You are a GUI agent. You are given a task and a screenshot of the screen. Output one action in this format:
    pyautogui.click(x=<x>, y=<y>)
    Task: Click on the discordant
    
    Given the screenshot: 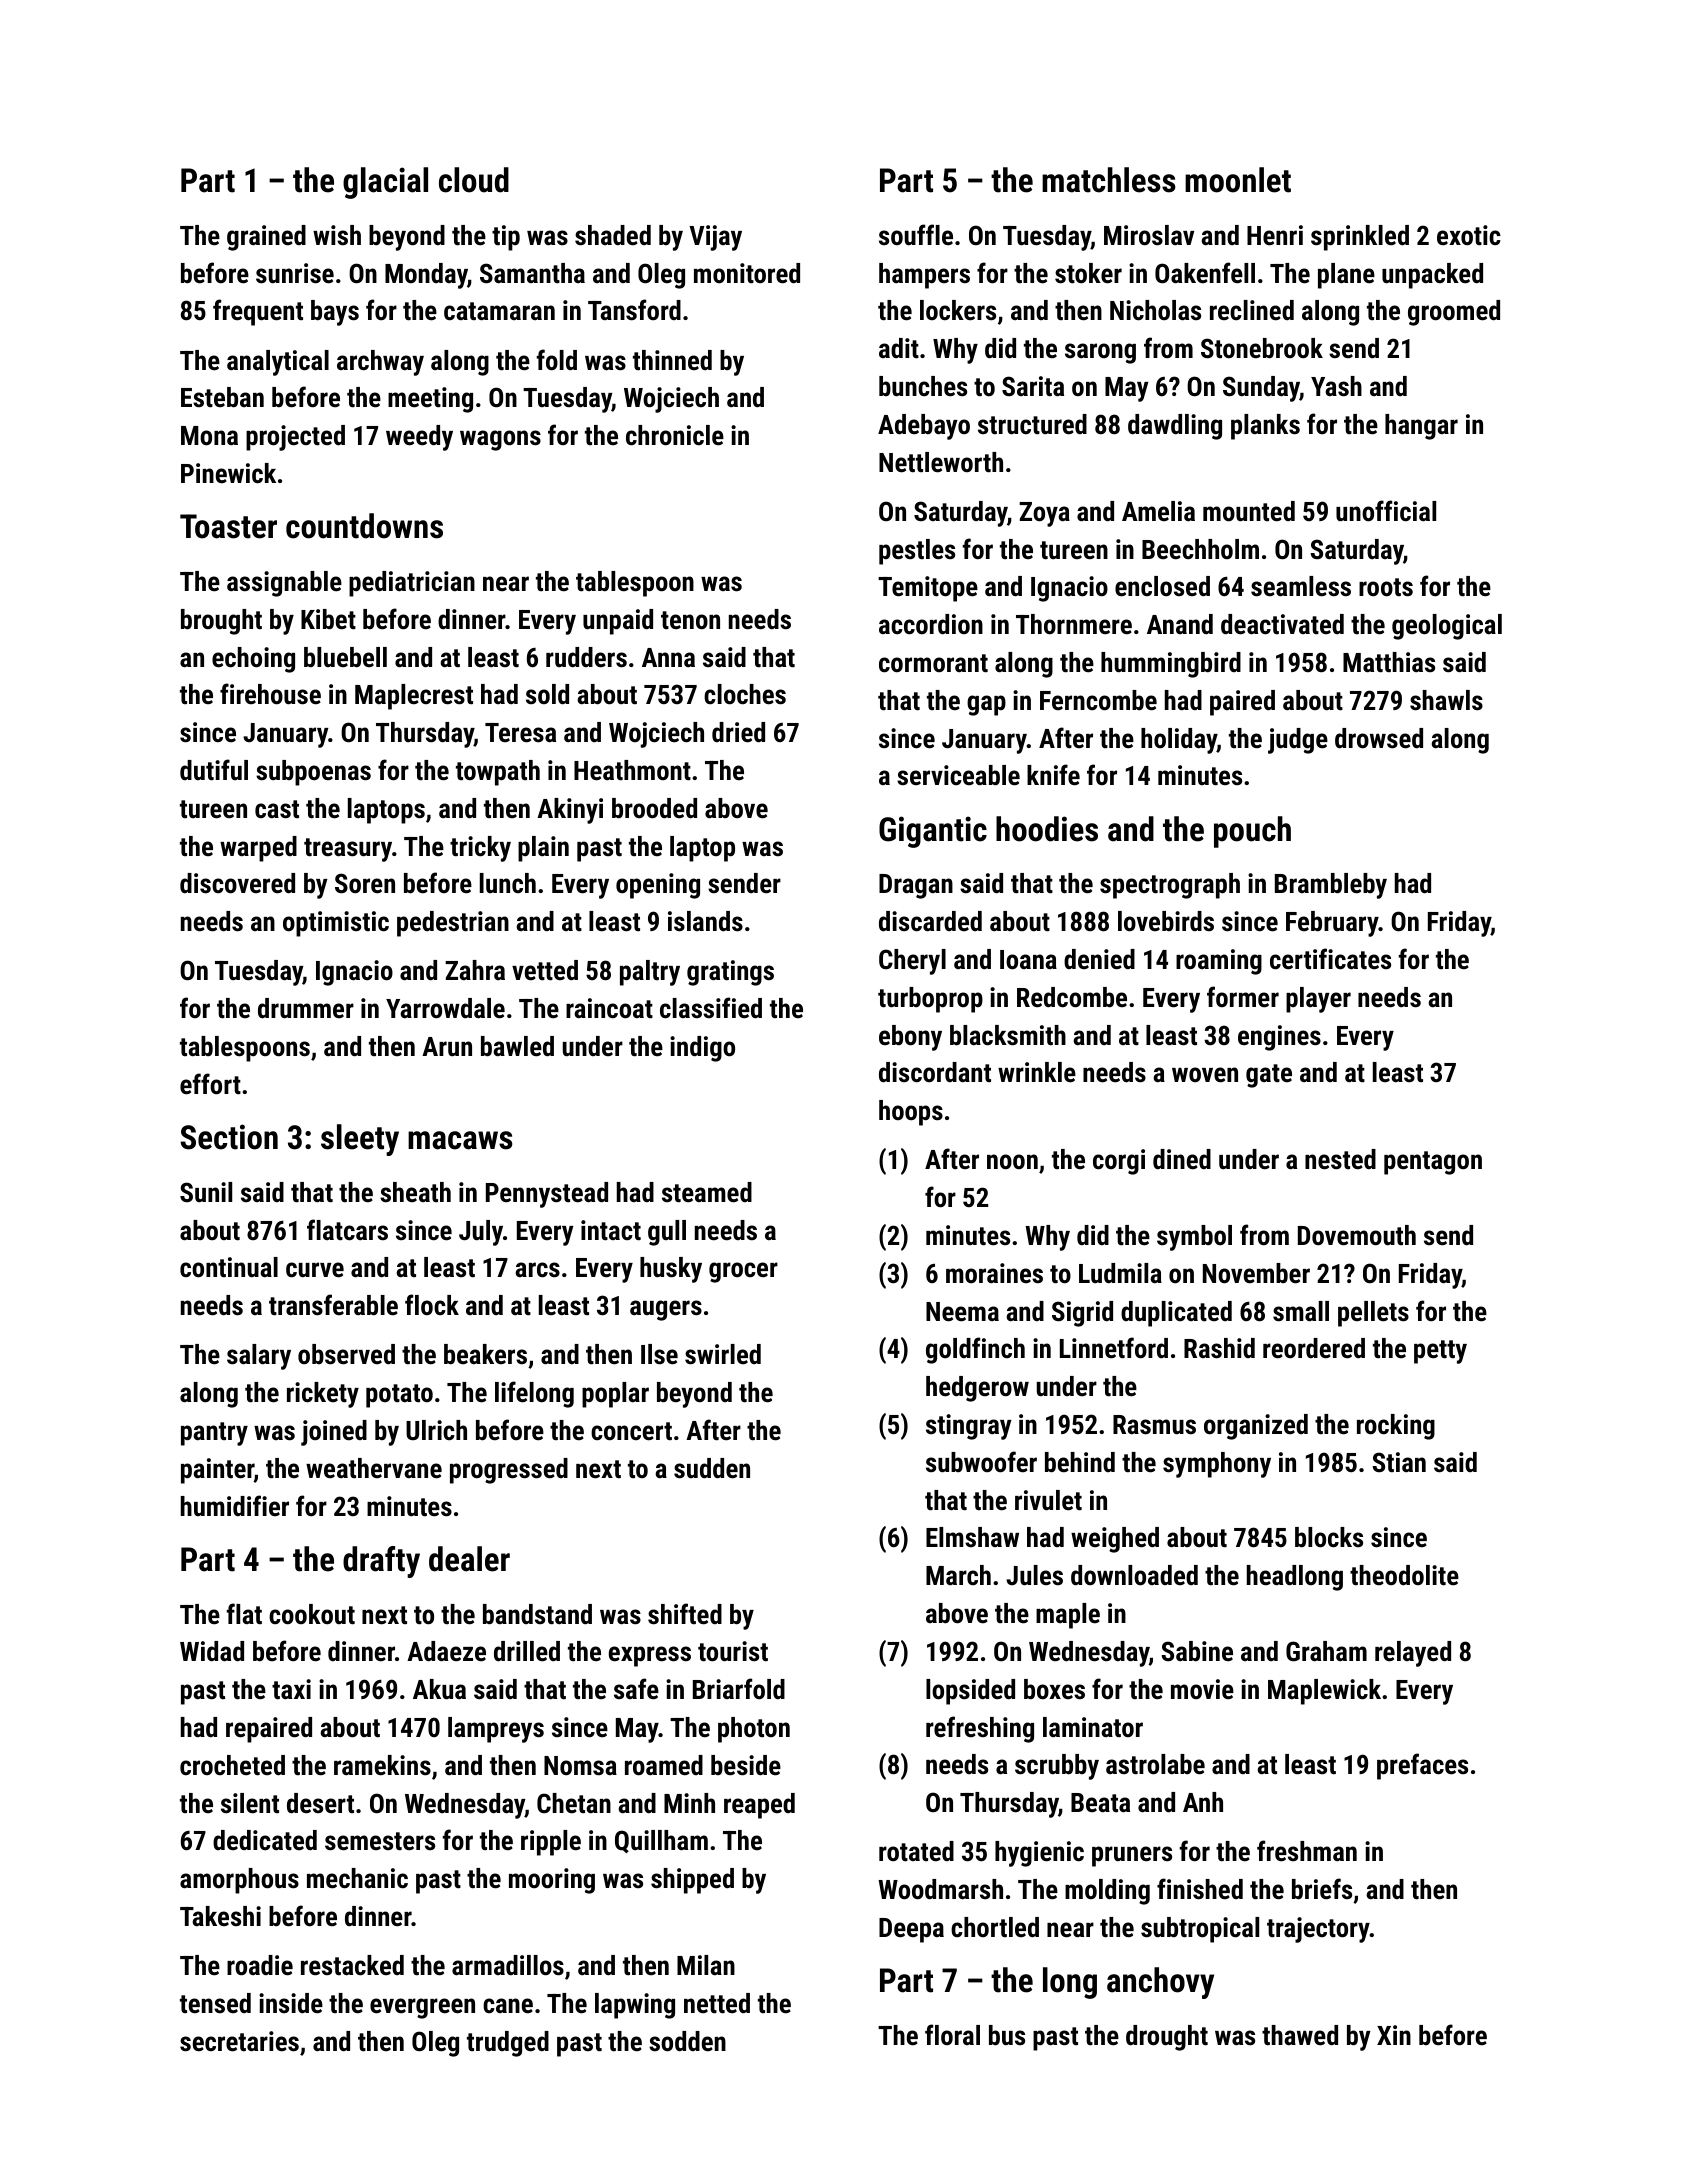 What is the action you would take?
    pyautogui.click(x=935, y=1072)
